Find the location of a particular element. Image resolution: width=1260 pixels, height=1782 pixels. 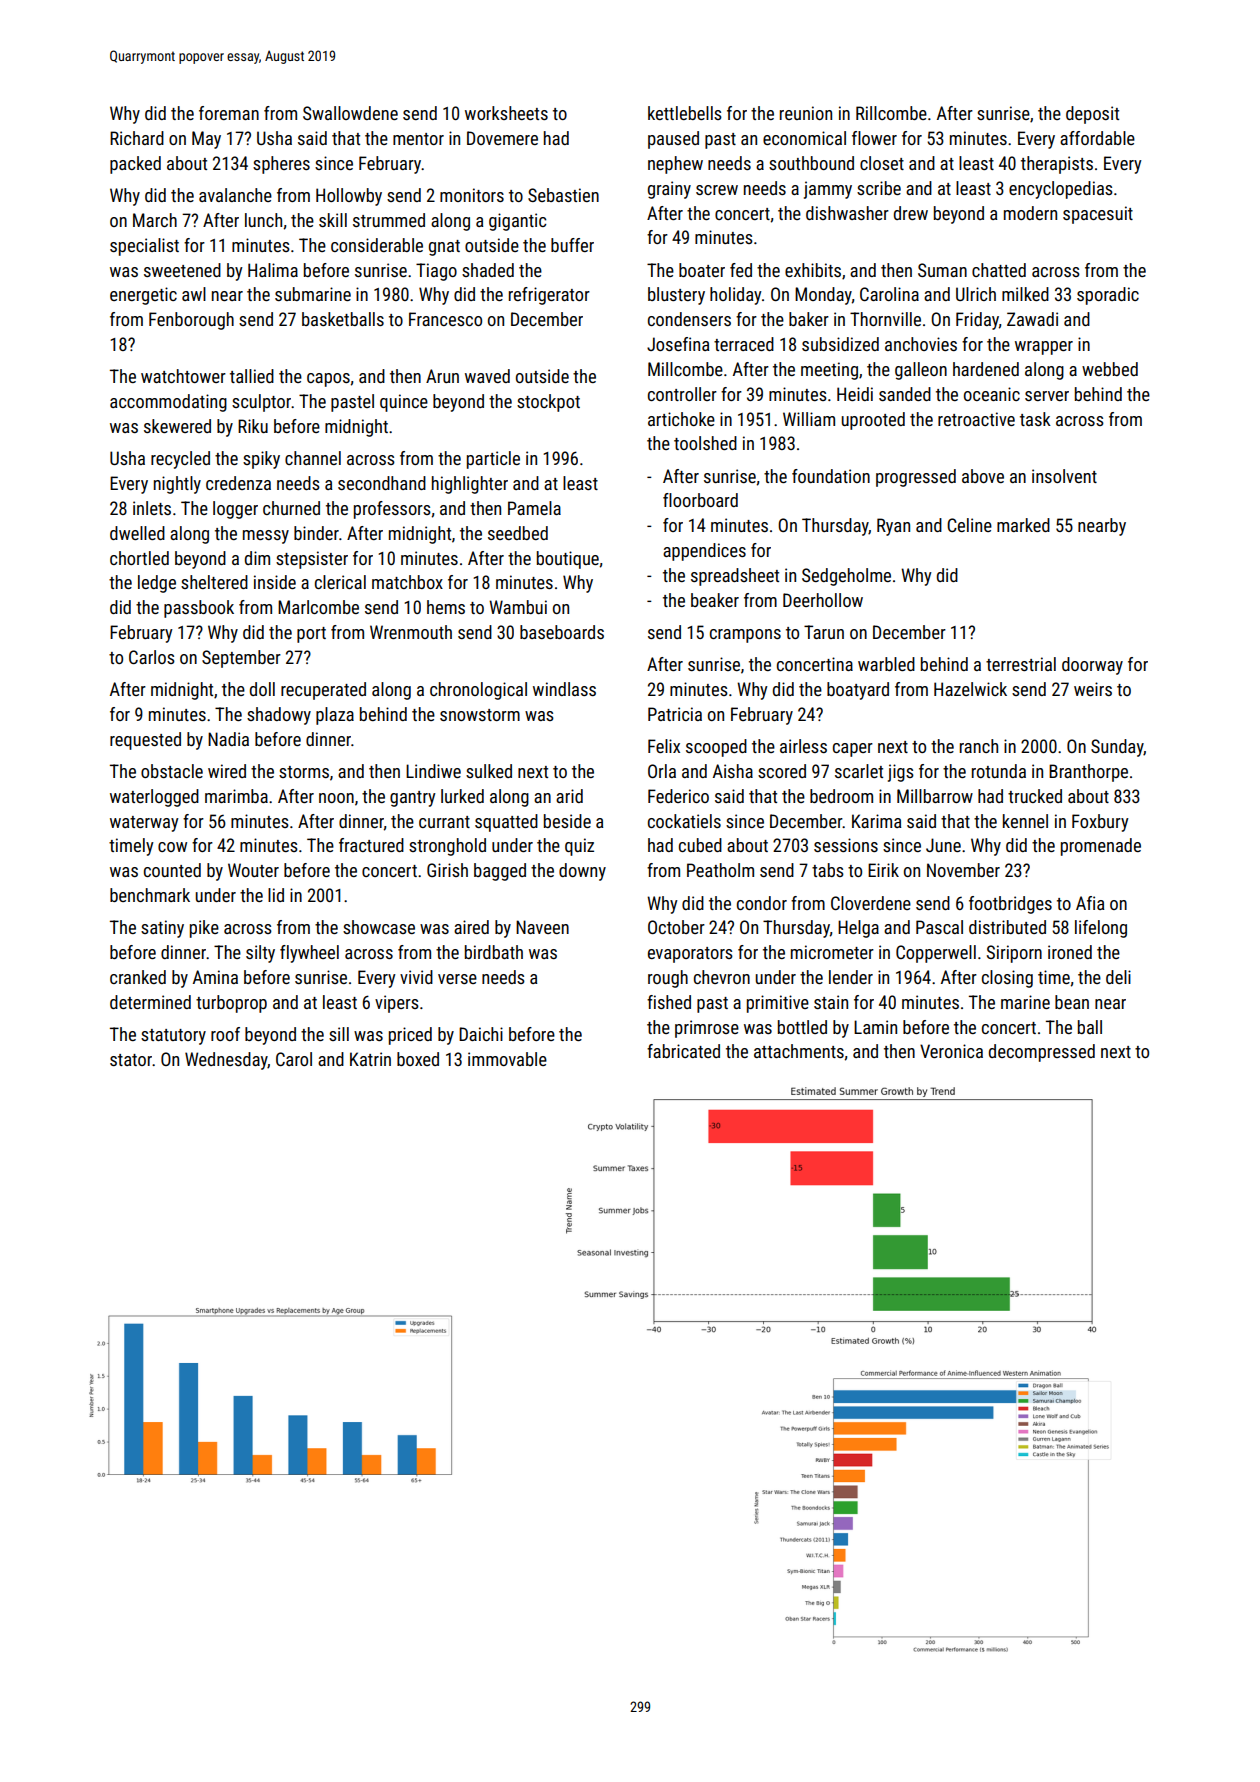

roof is located at coordinates (225, 1034).
